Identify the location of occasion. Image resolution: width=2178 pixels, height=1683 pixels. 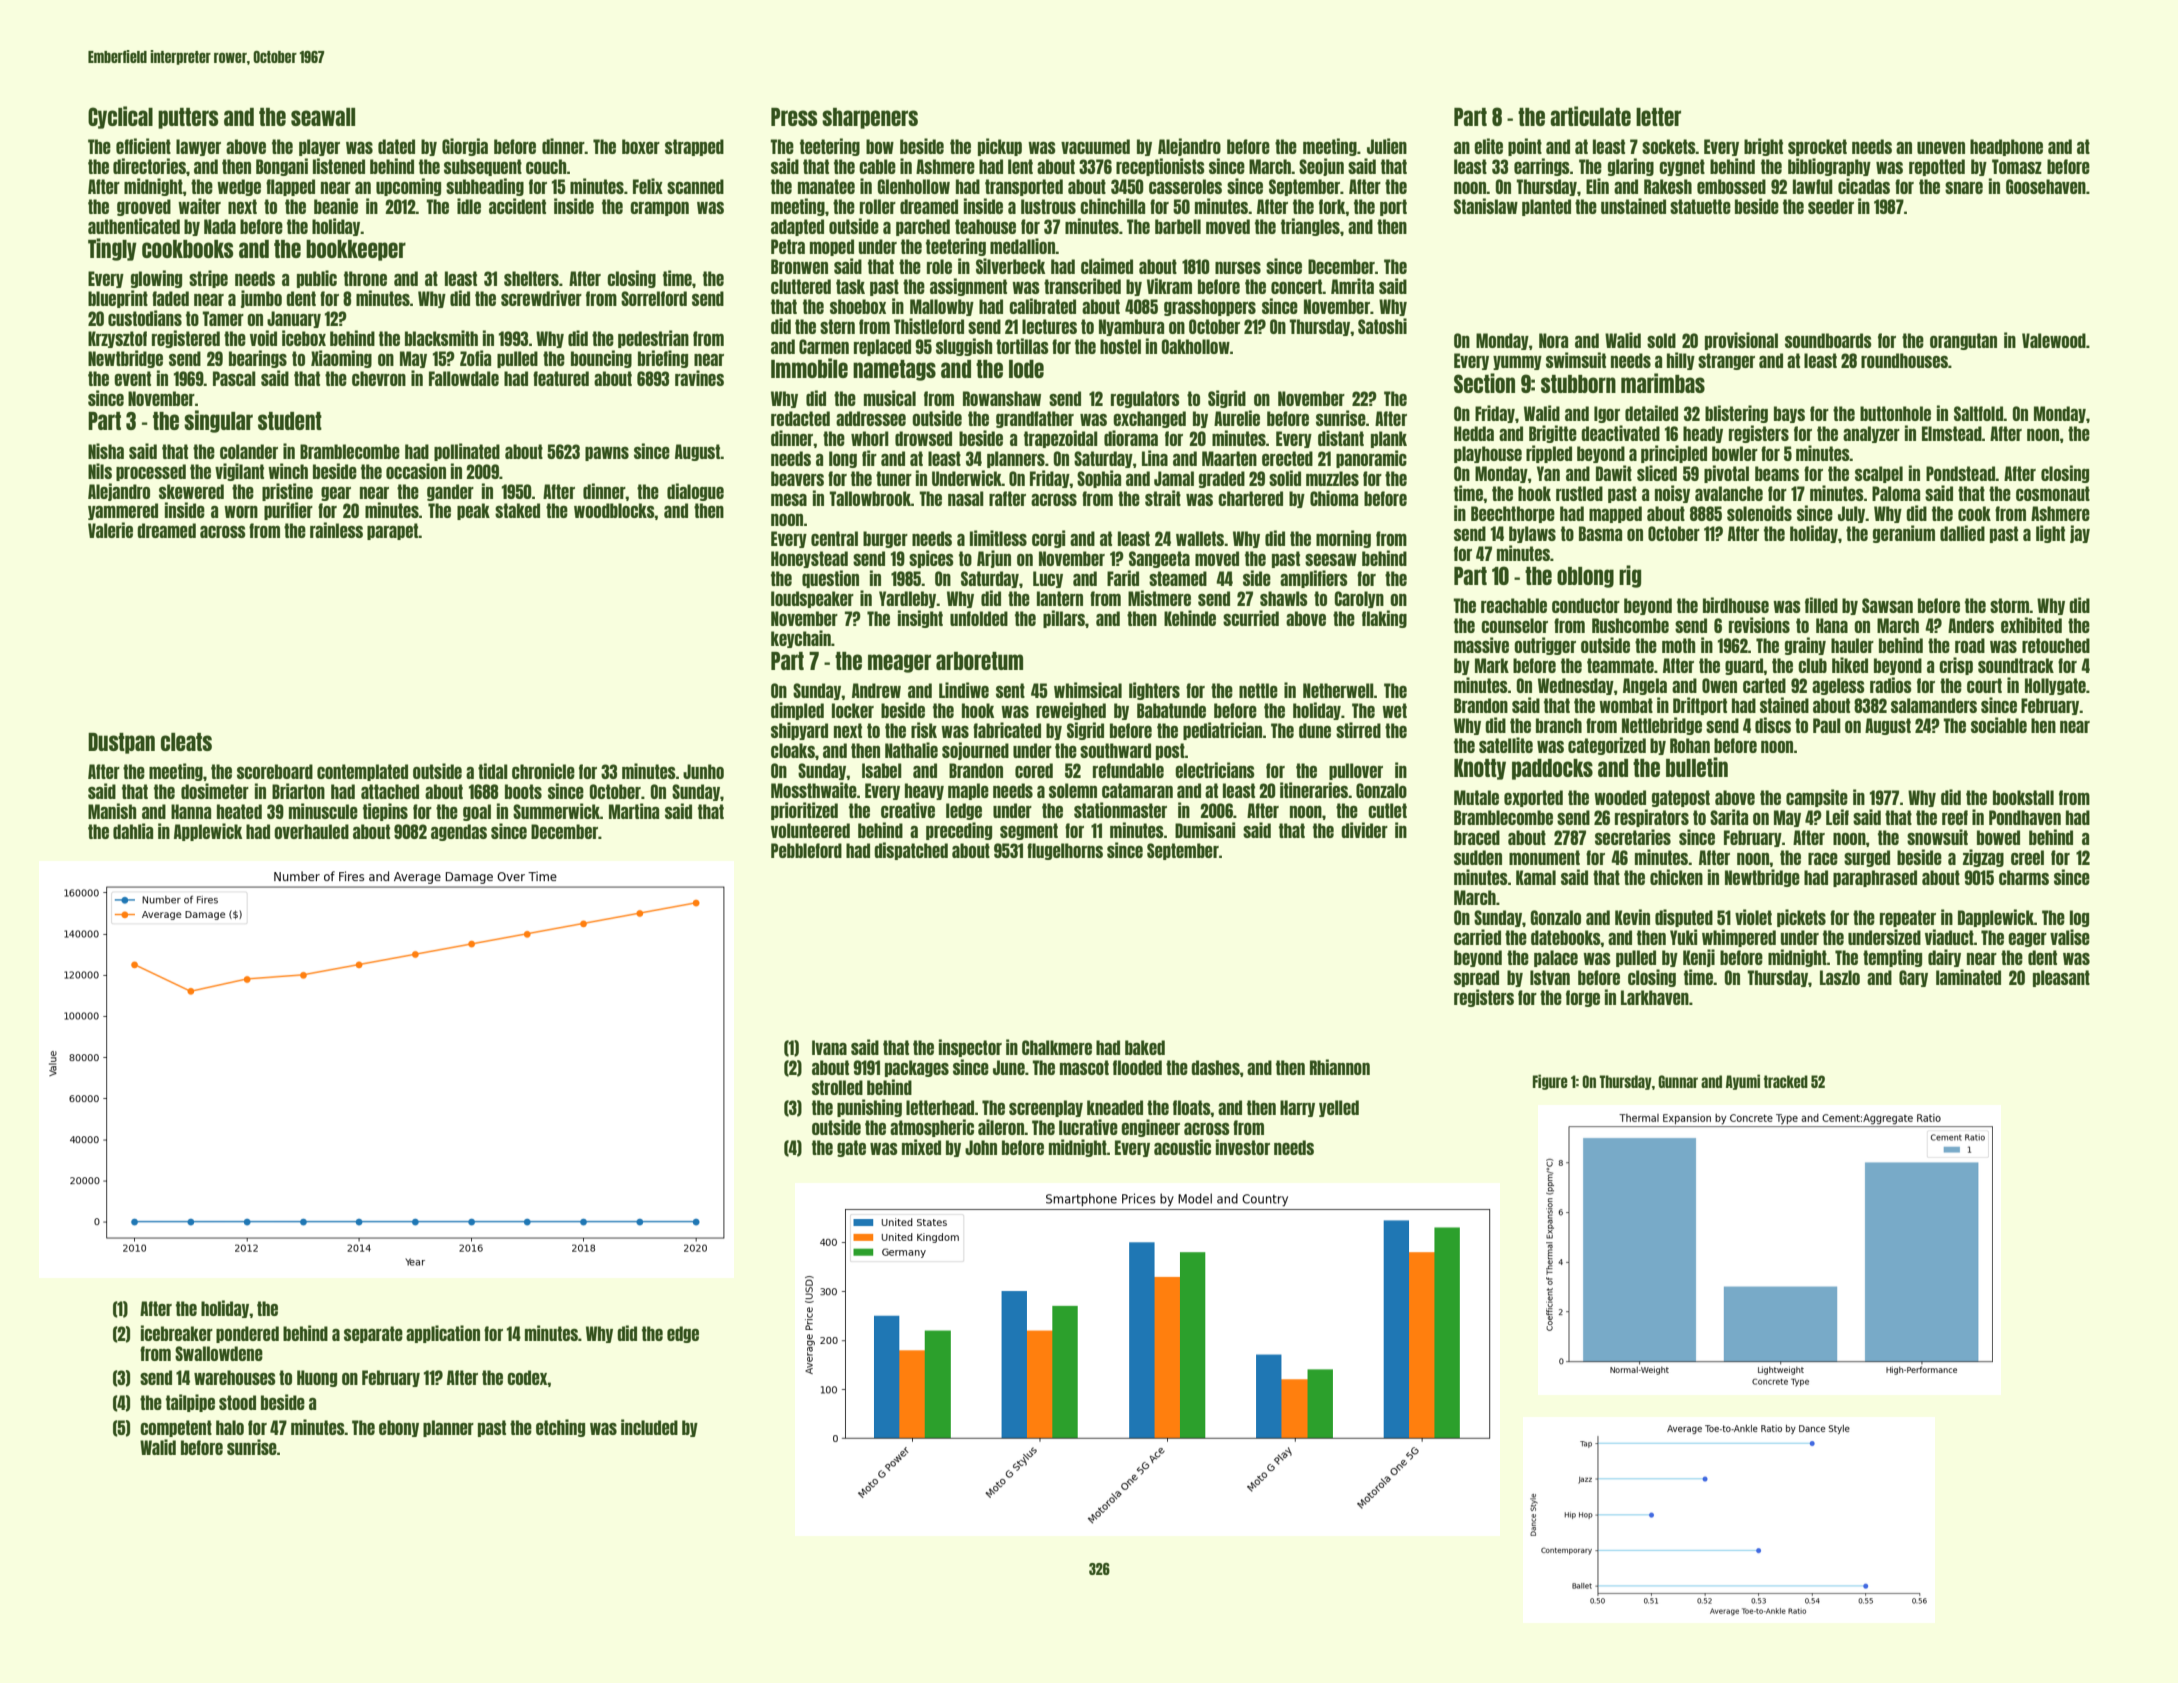
(416, 471).
